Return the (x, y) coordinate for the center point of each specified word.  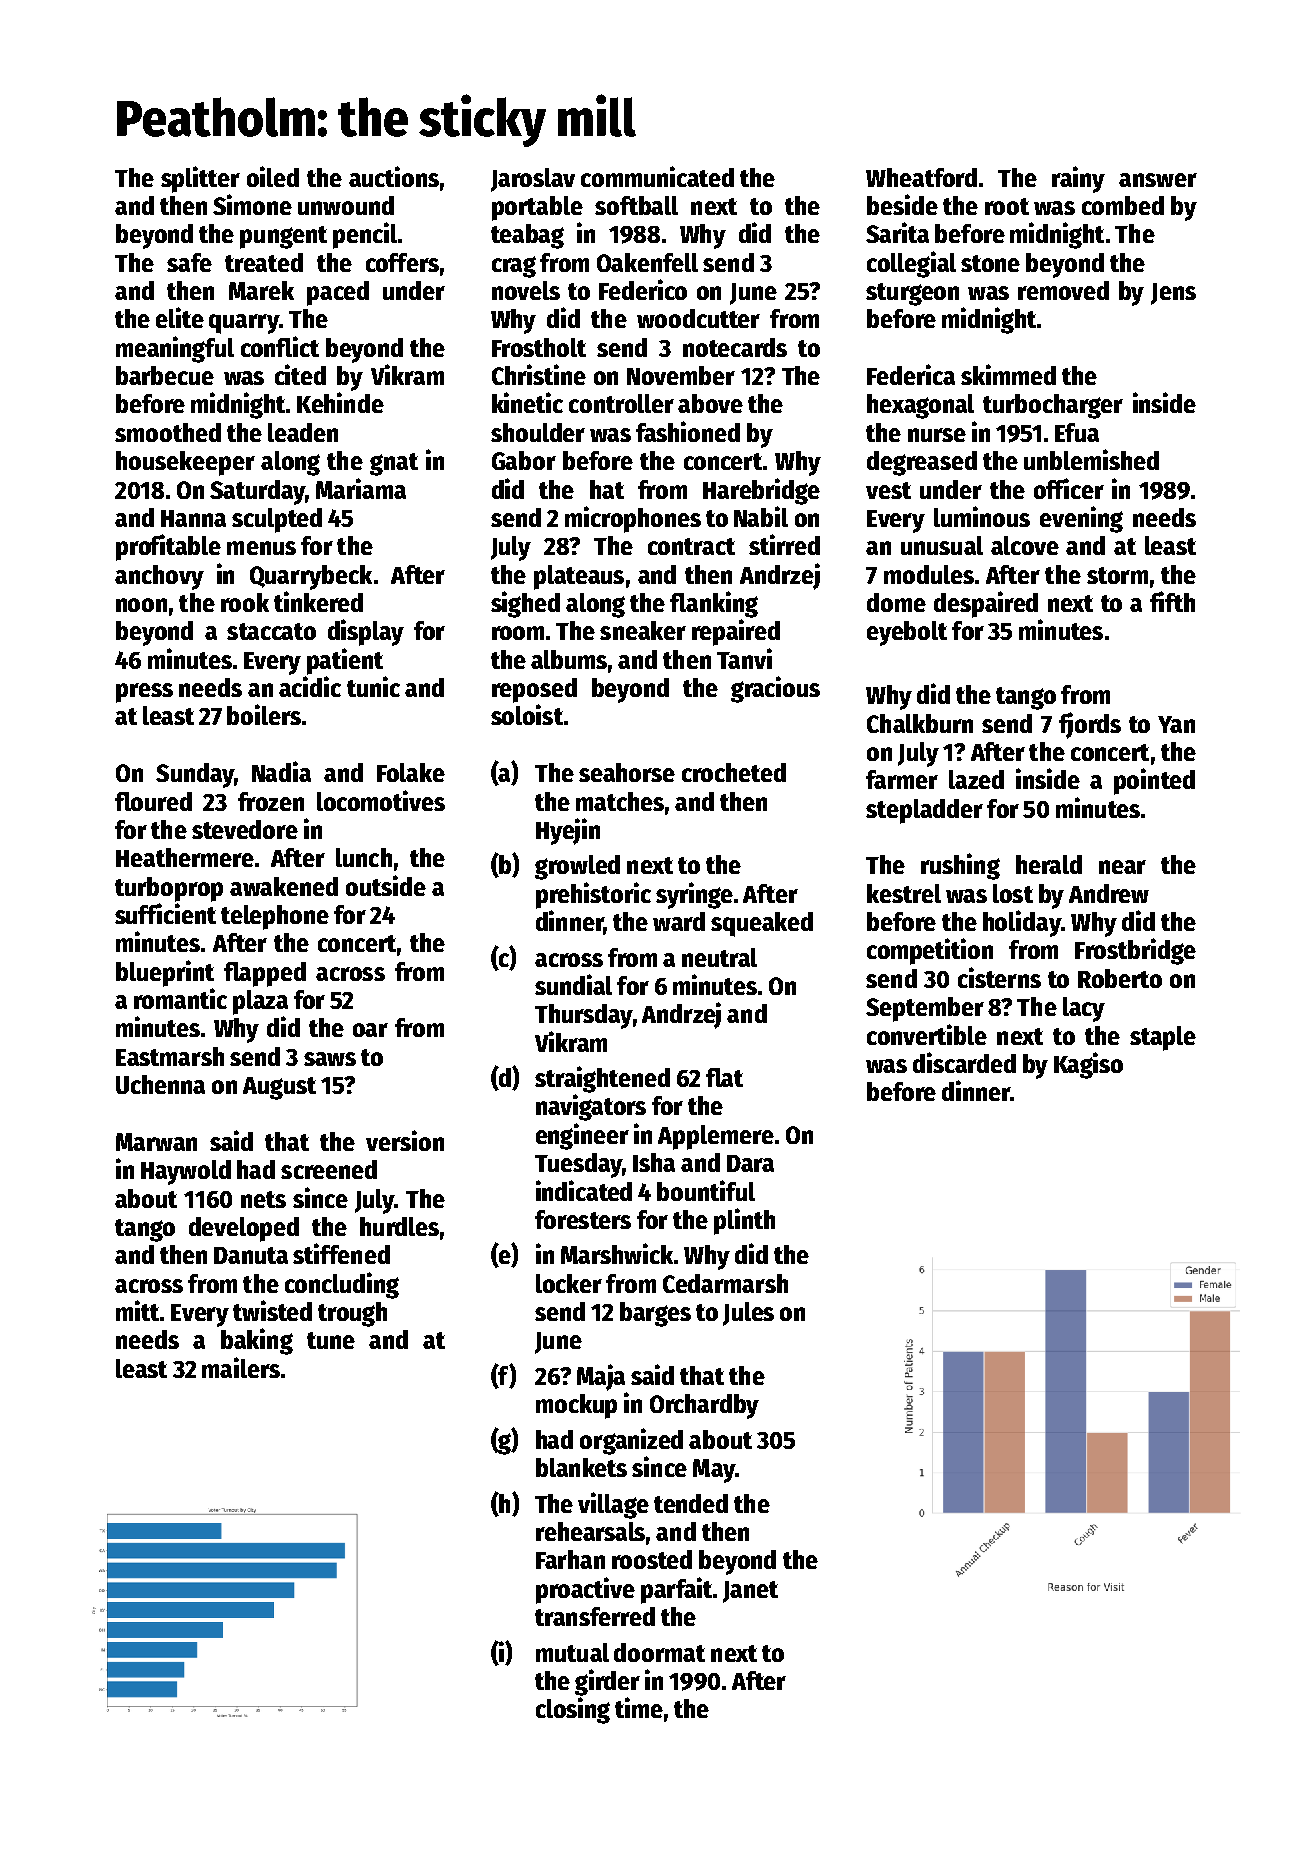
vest (888, 490)
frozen (271, 801)
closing (573, 1710)
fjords (1090, 725)
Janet (750, 1592)
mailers (241, 1367)
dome (896, 602)
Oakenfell (647, 262)
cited (300, 374)
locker (569, 1283)
